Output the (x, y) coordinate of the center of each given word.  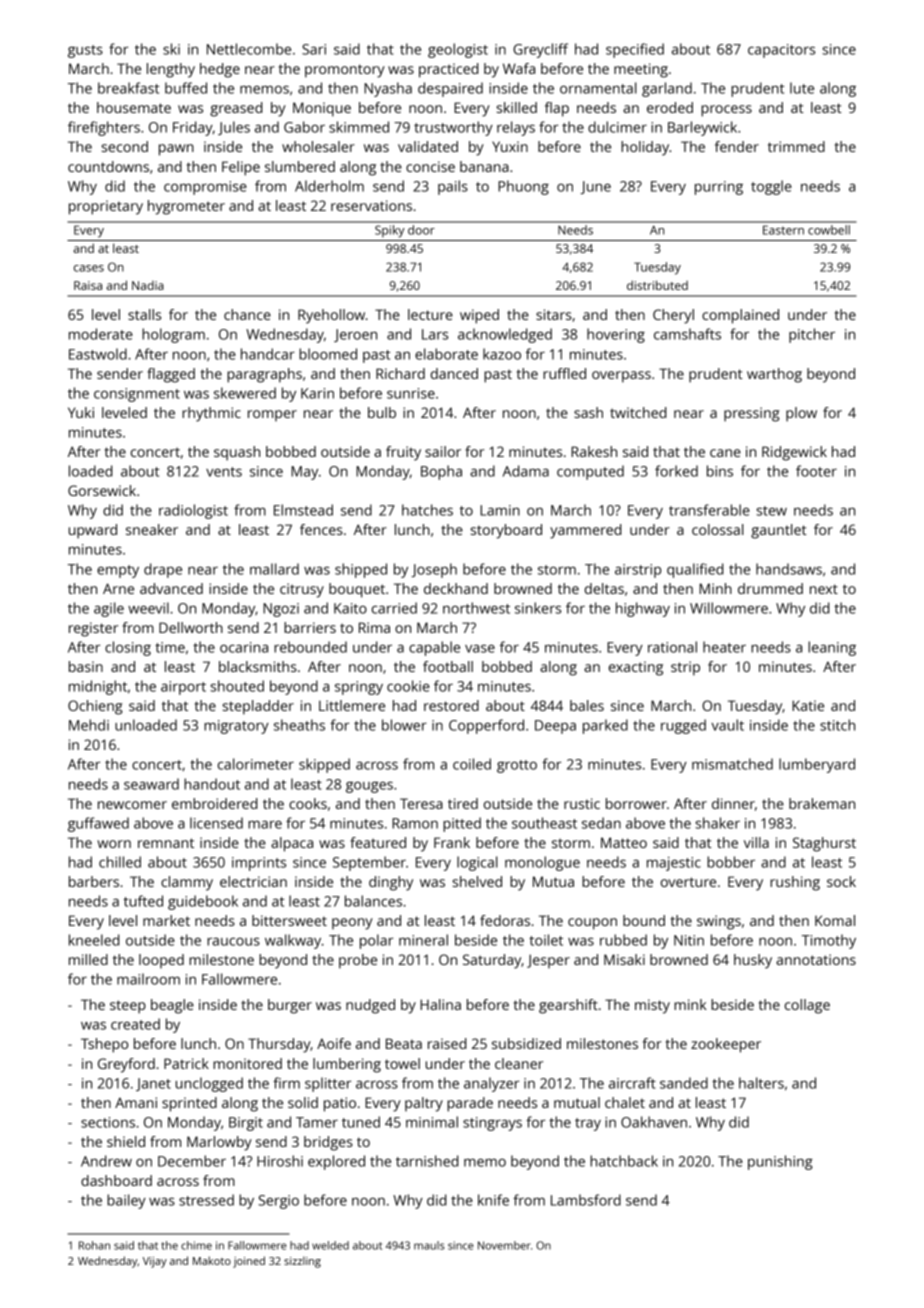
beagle (172, 1006)
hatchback (624, 1161)
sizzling (302, 1262)
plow (801, 414)
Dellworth (191, 627)
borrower (636, 803)
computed (590, 472)
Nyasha (388, 89)
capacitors (781, 51)
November (504, 1245)
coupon (592, 924)
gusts (85, 51)
